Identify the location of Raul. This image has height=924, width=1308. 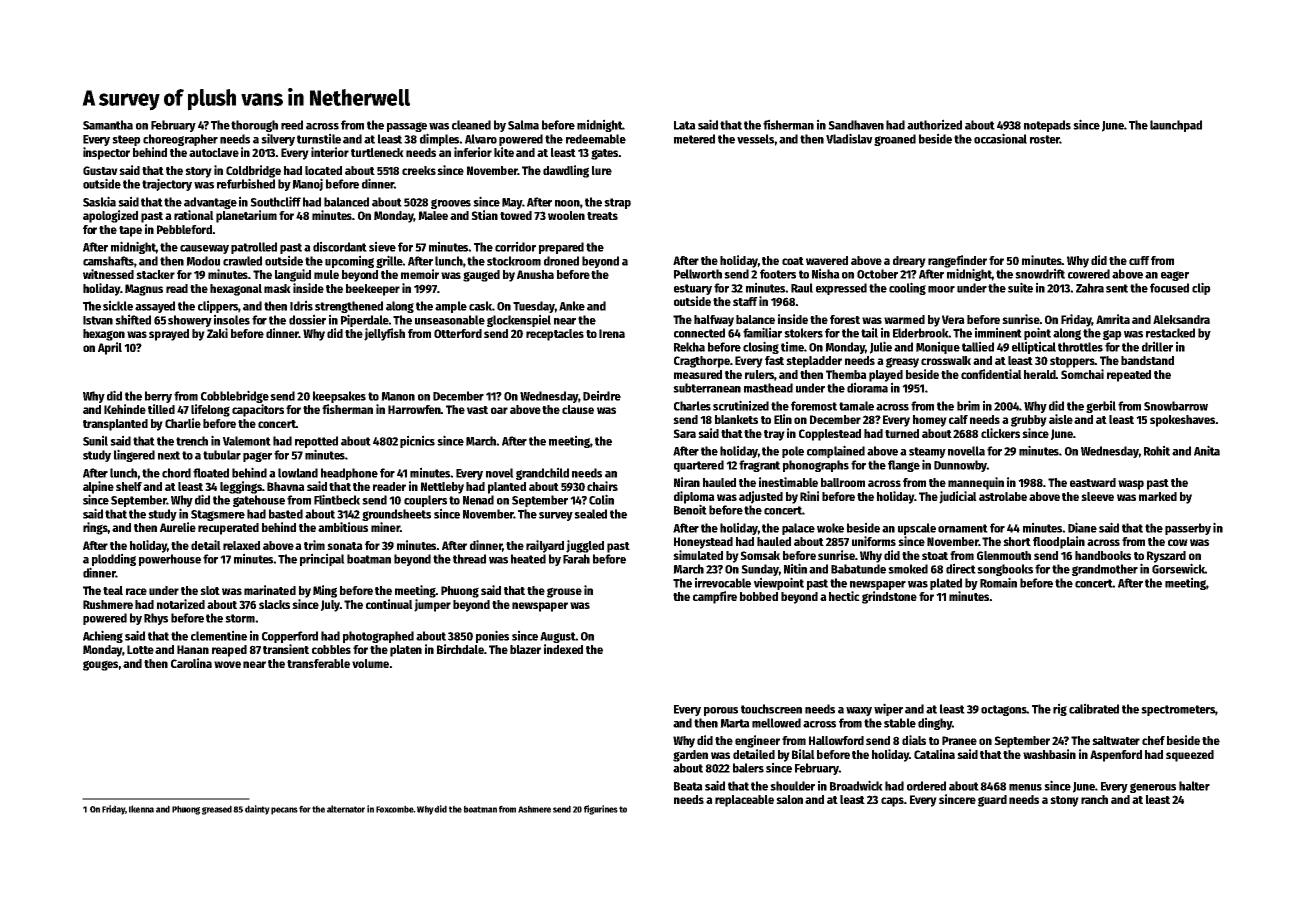
(802, 288).
